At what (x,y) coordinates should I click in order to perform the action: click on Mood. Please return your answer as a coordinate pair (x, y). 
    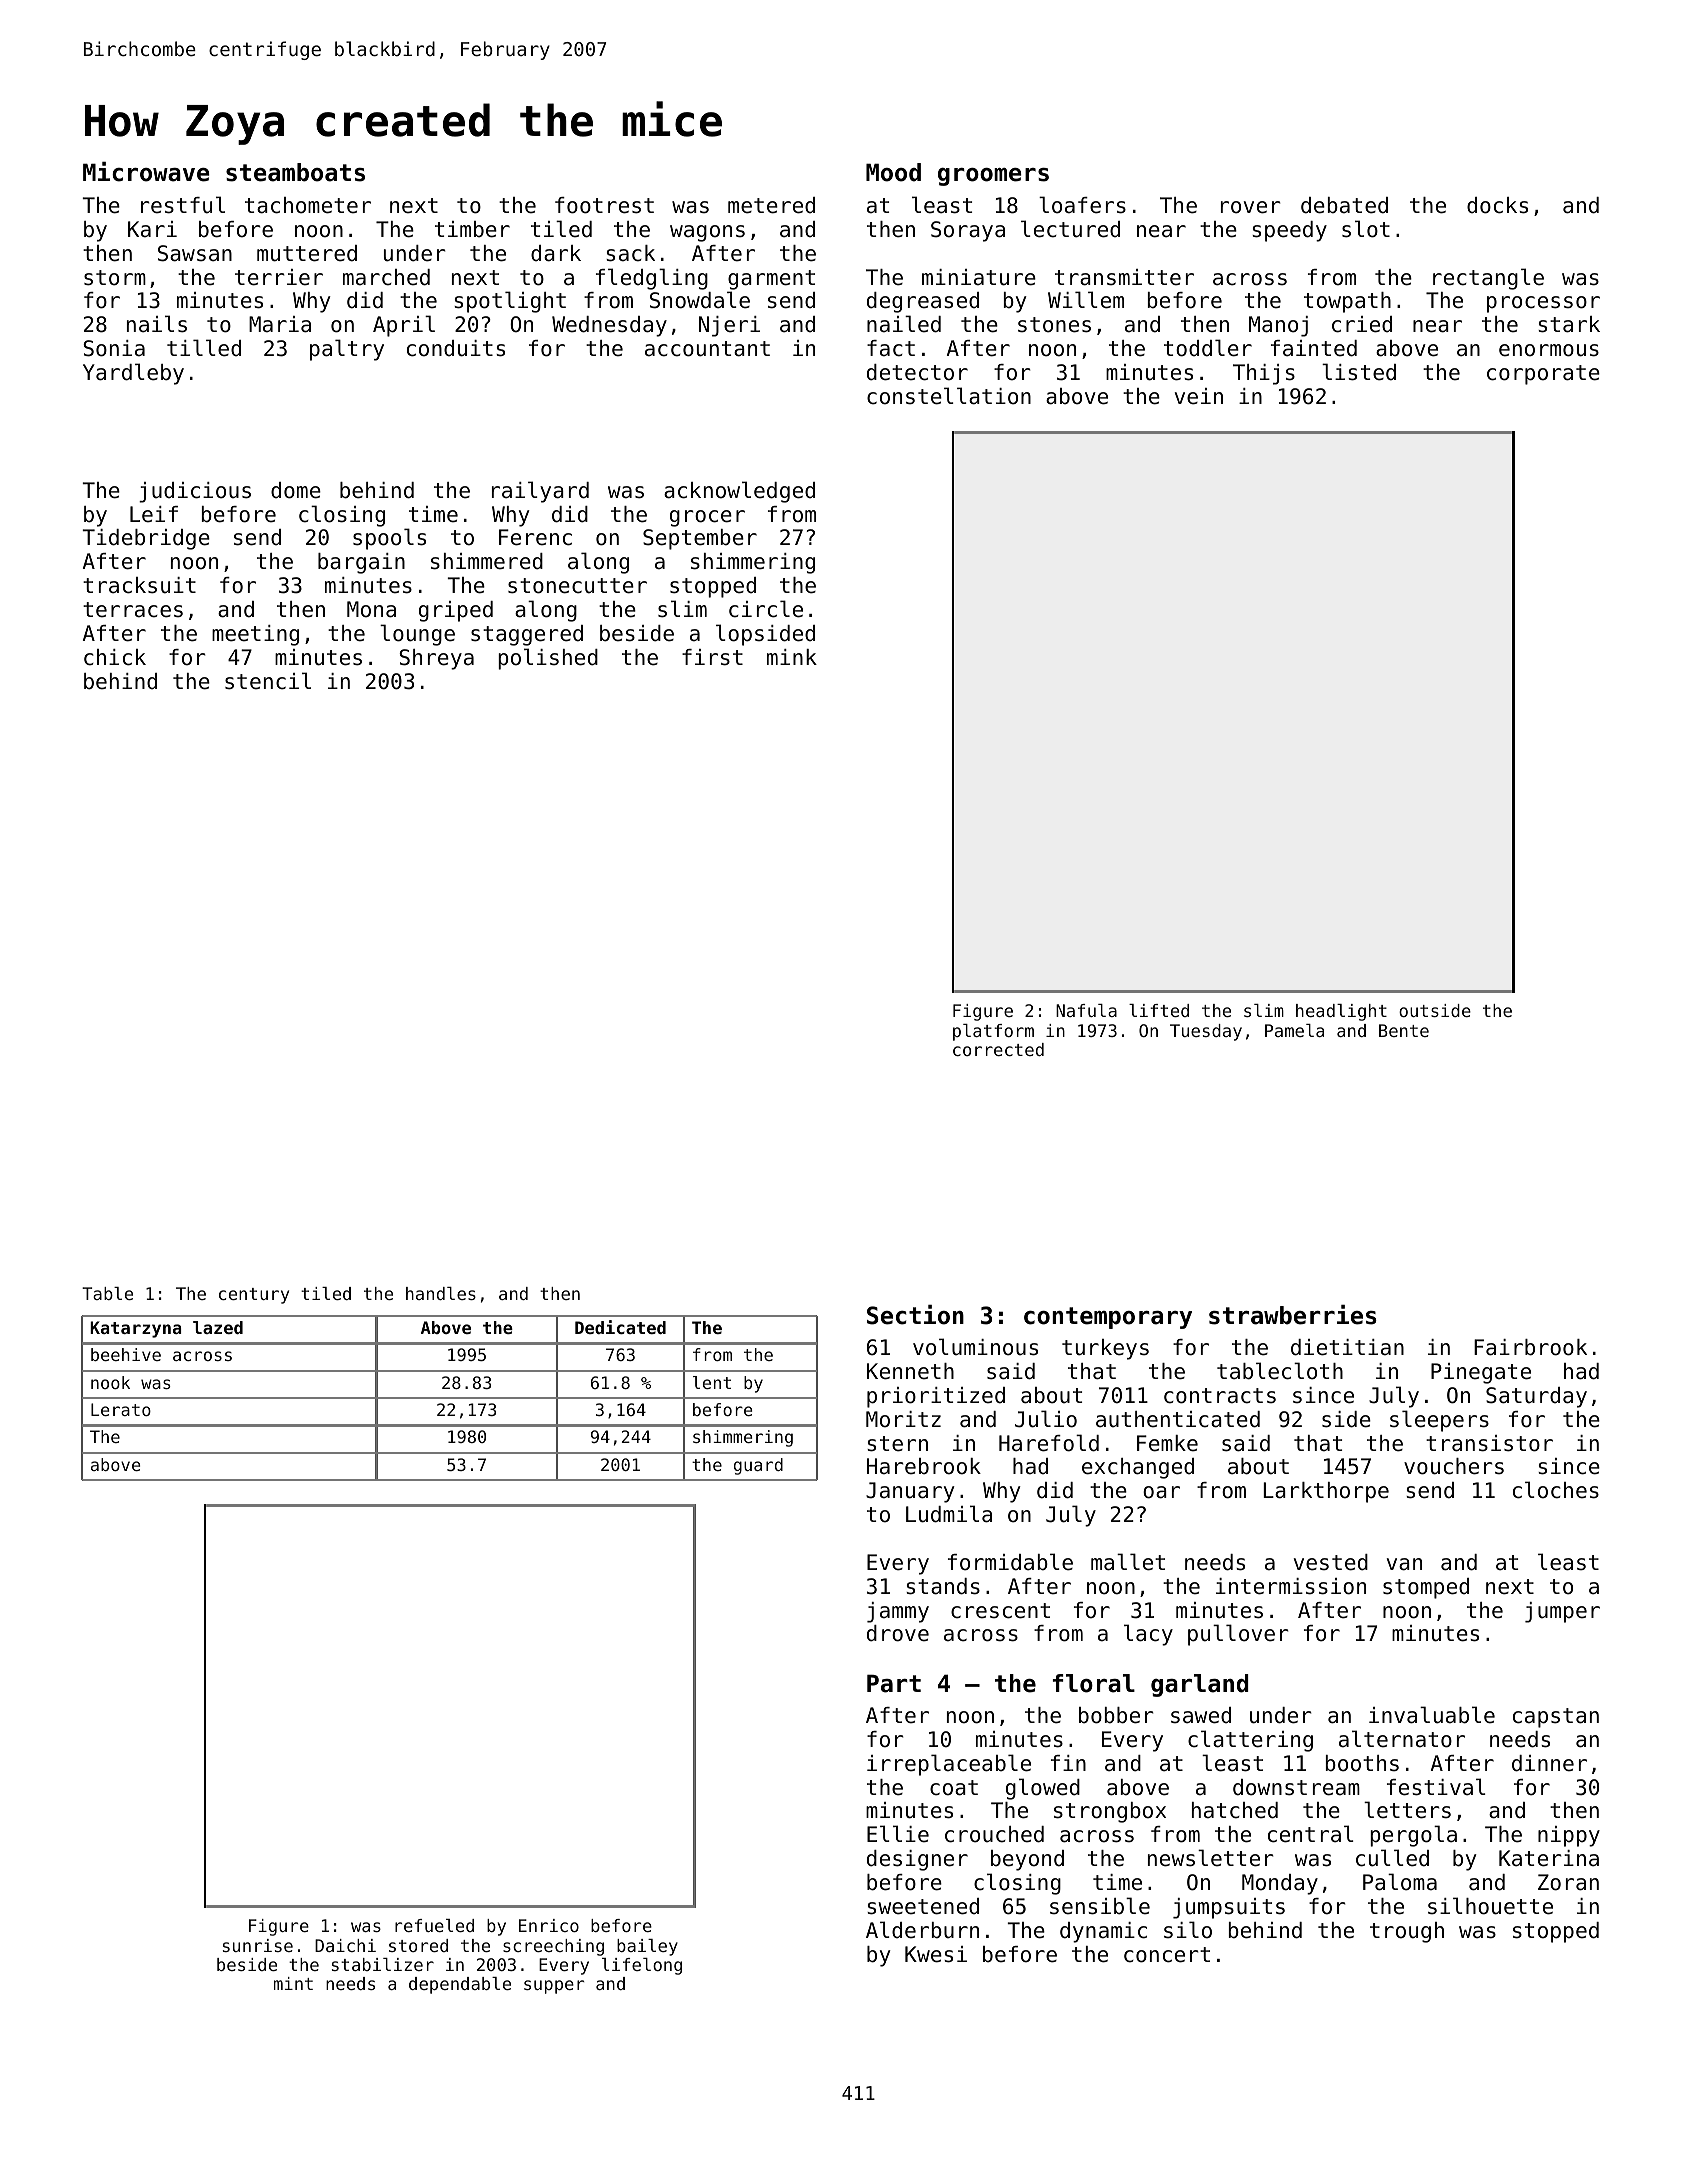
    Looking at the image, I should click on (893, 172).
